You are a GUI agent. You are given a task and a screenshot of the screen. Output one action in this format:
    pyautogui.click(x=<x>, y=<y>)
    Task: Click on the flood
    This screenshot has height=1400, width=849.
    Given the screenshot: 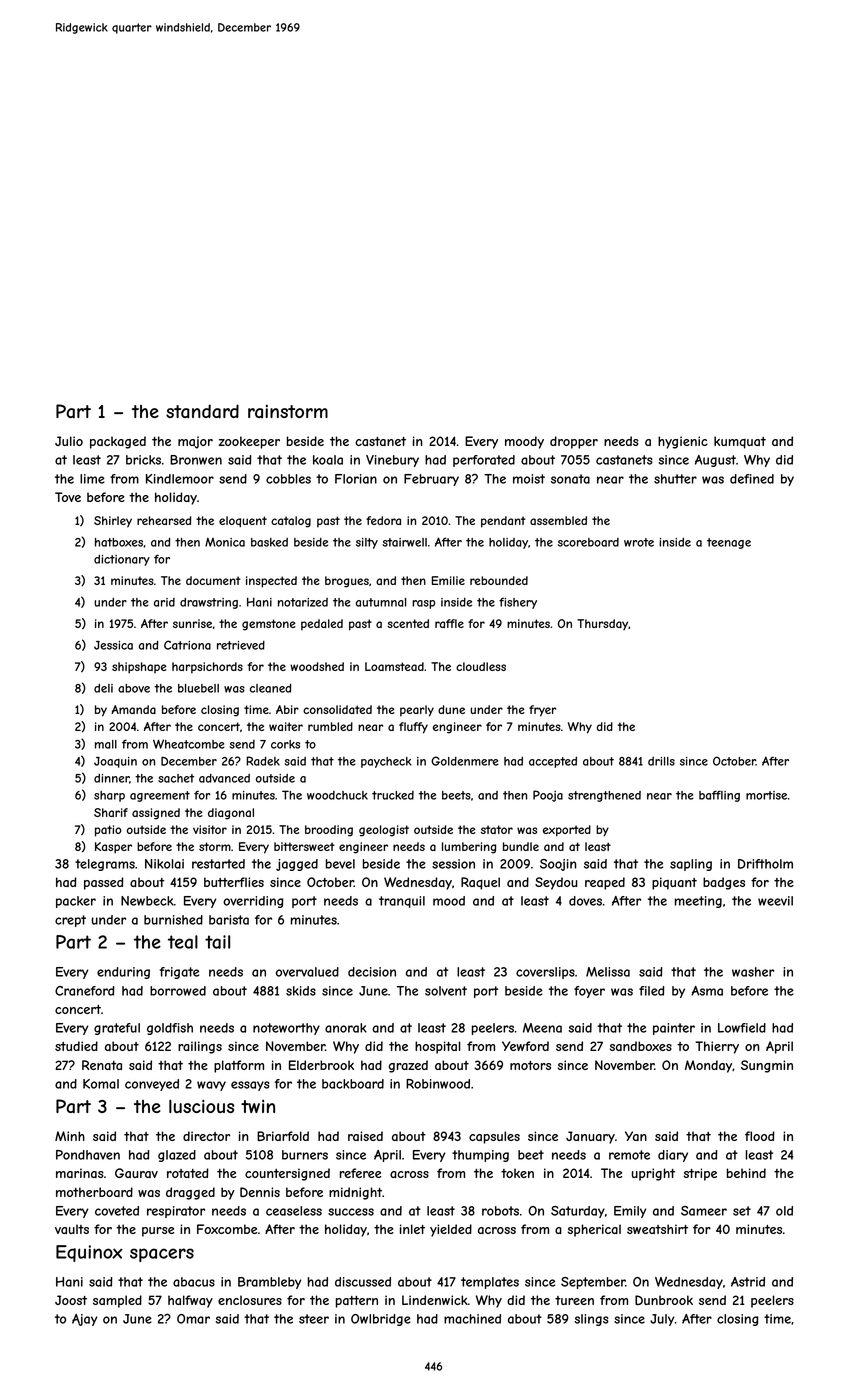 What is the action you would take?
    pyautogui.click(x=760, y=1136)
